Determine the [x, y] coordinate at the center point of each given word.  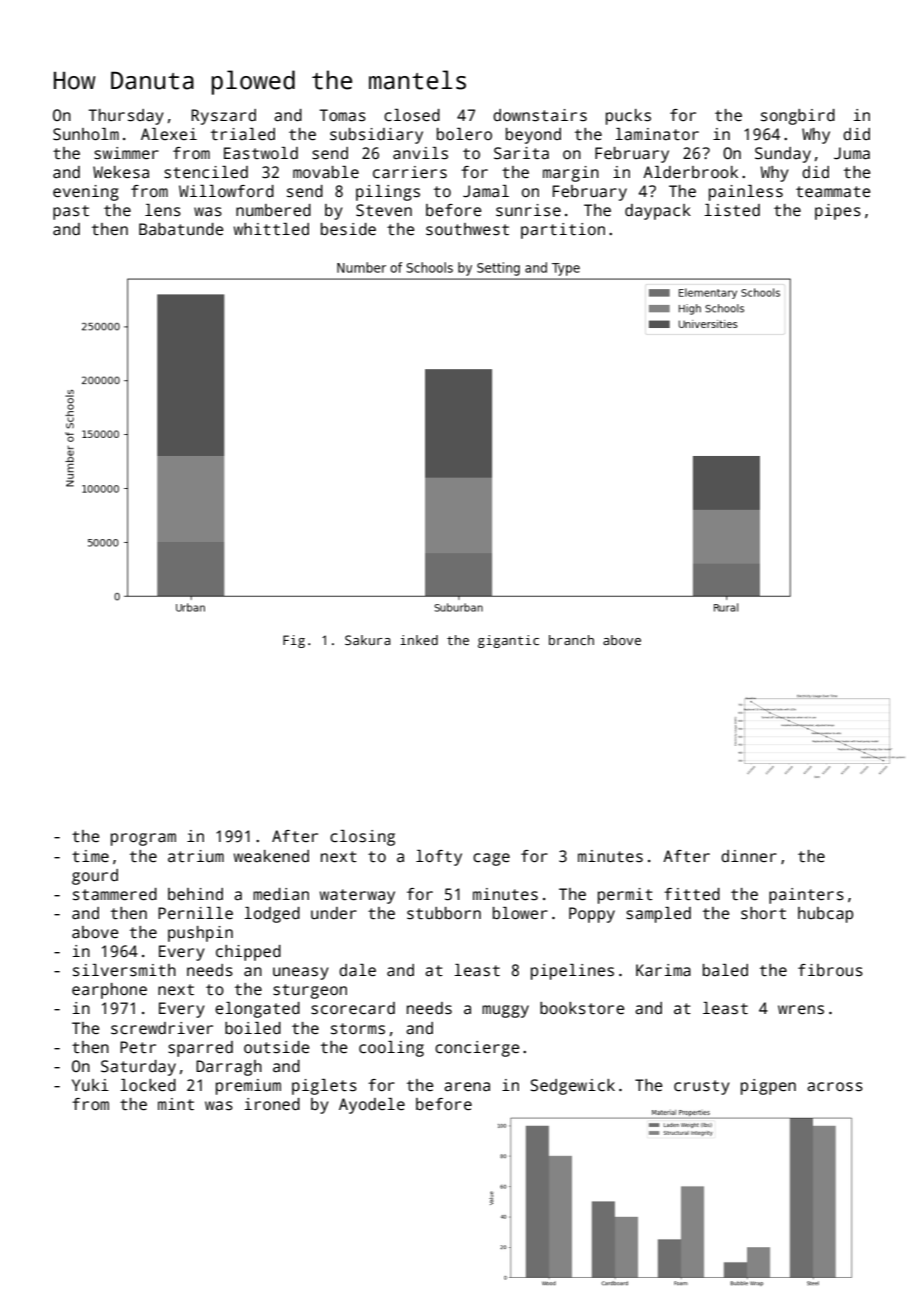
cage [491, 859]
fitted [692, 894]
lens [163, 210]
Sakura [368, 640]
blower [520, 913]
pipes [838, 212]
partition [563, 231]
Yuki [90, 1085]
